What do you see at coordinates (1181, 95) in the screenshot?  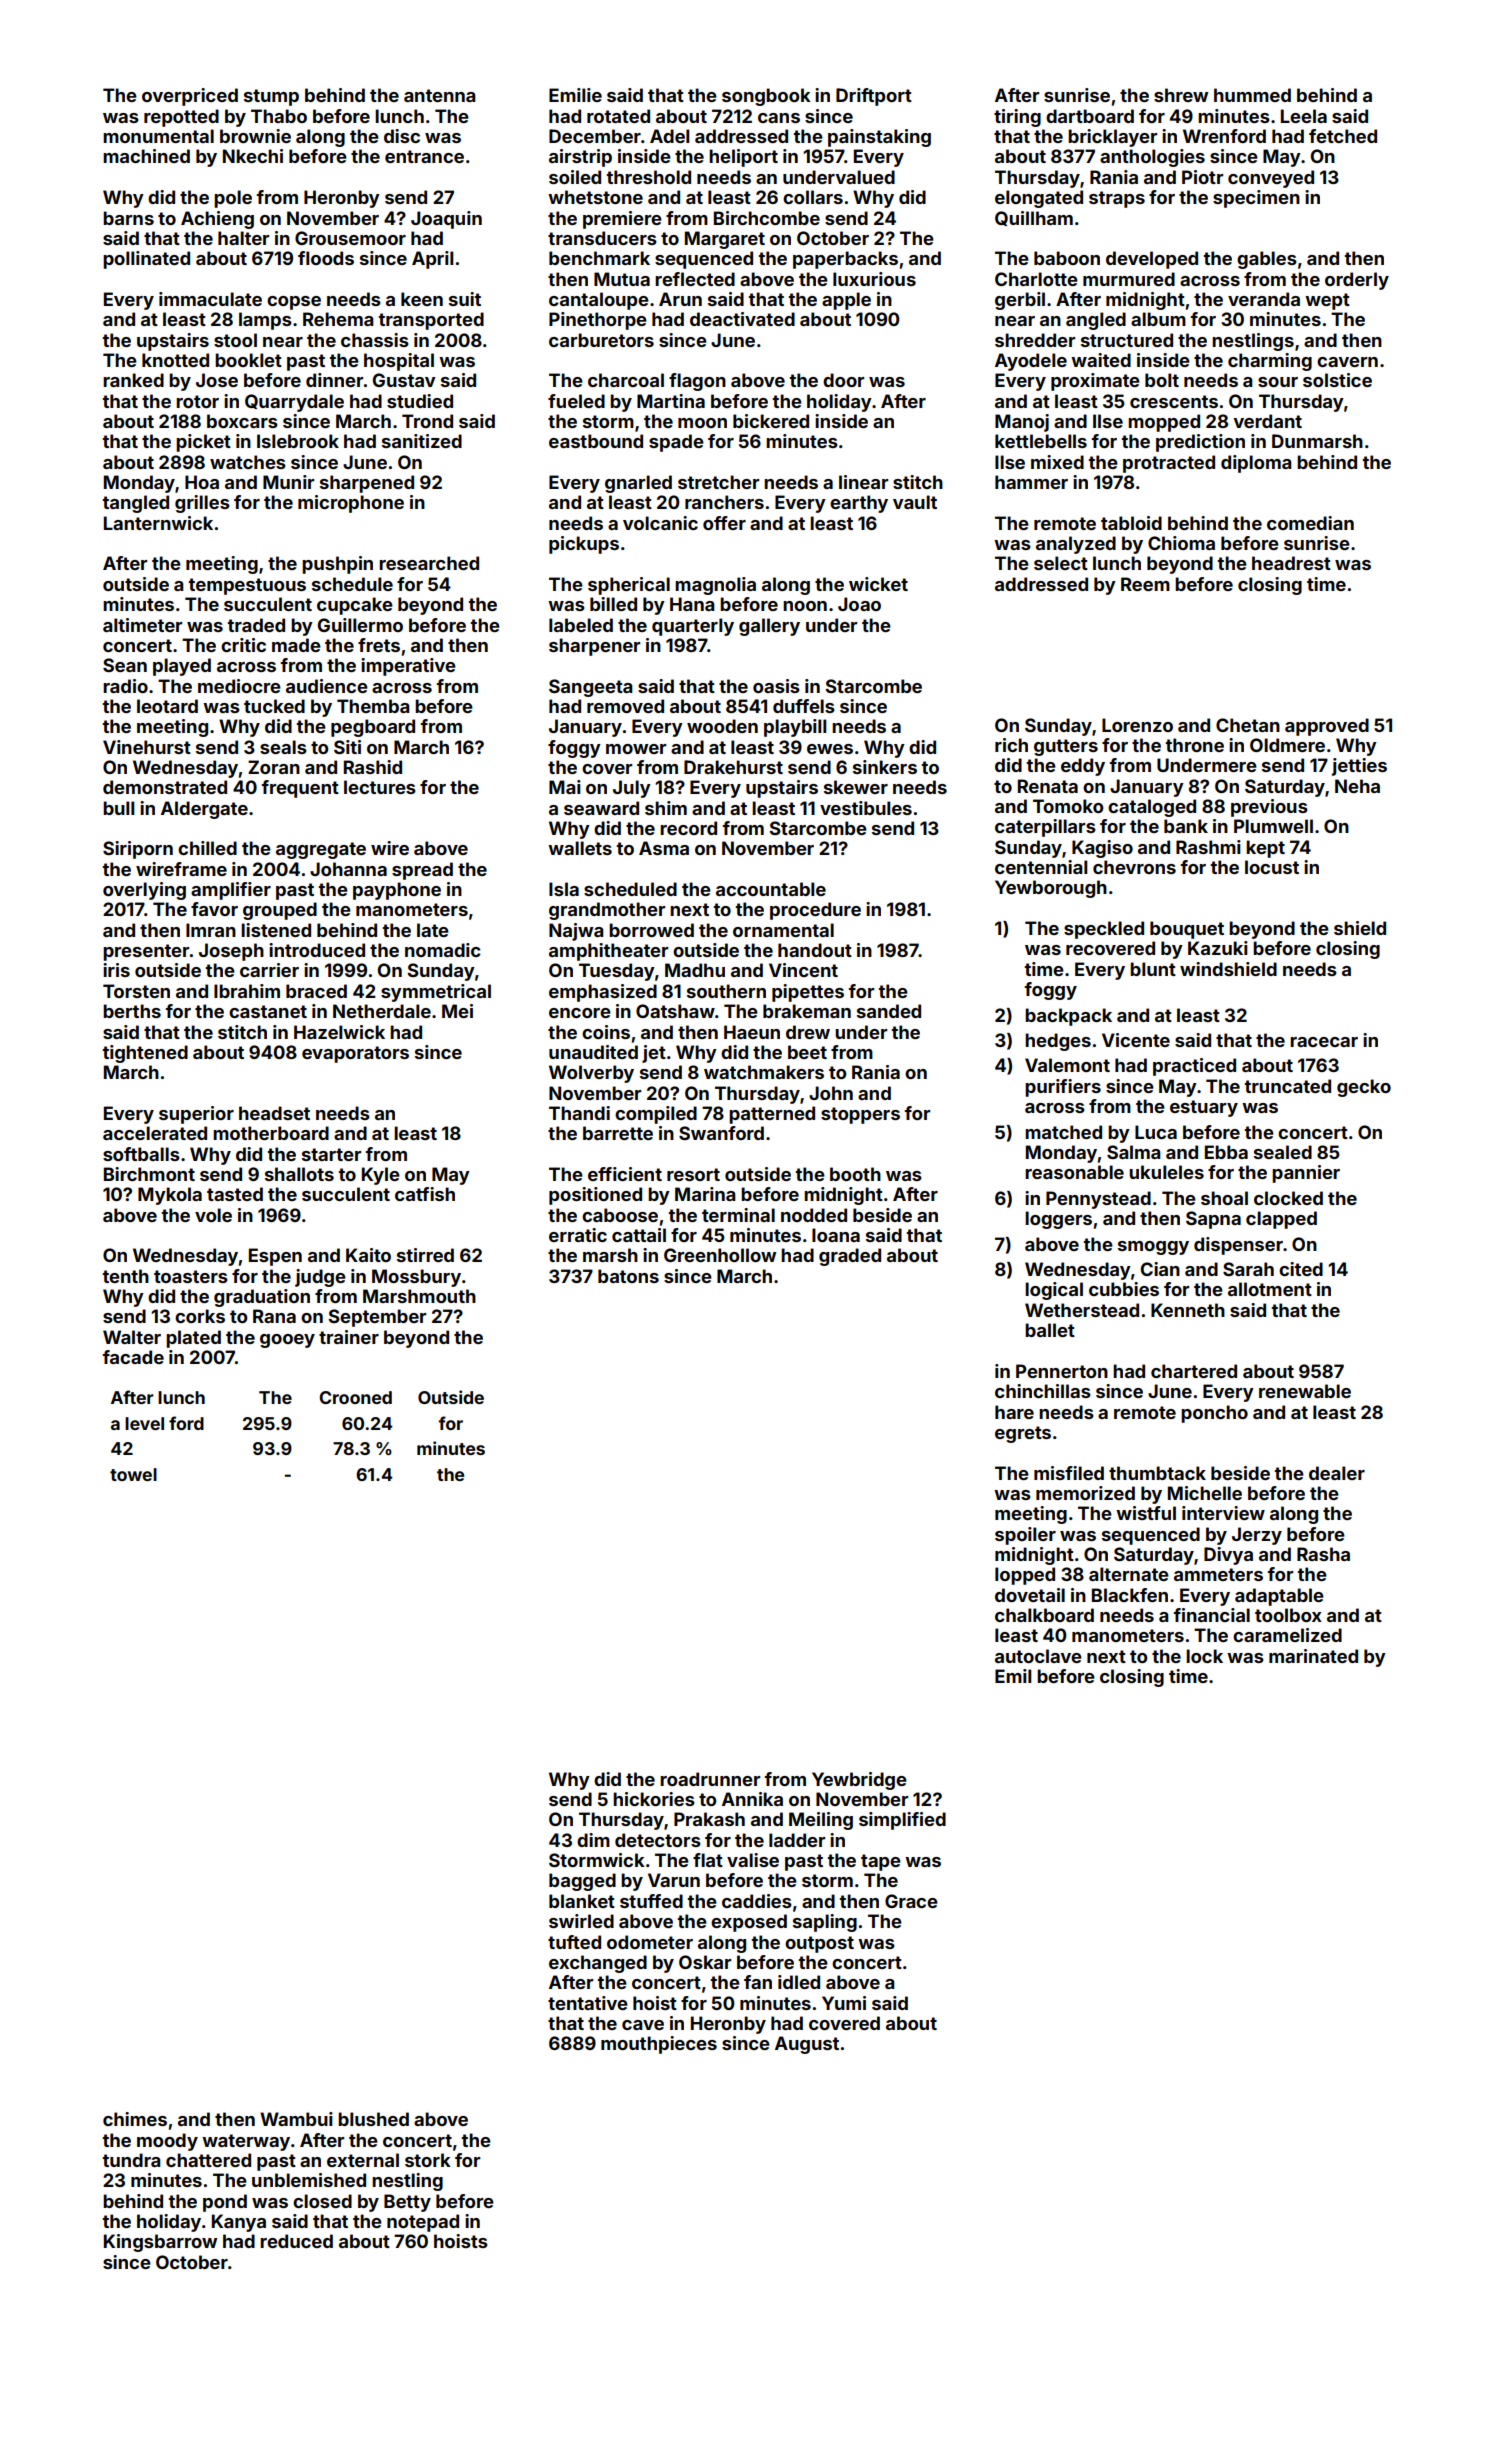 I see `shrew` at bounding box center [1181, 95].
